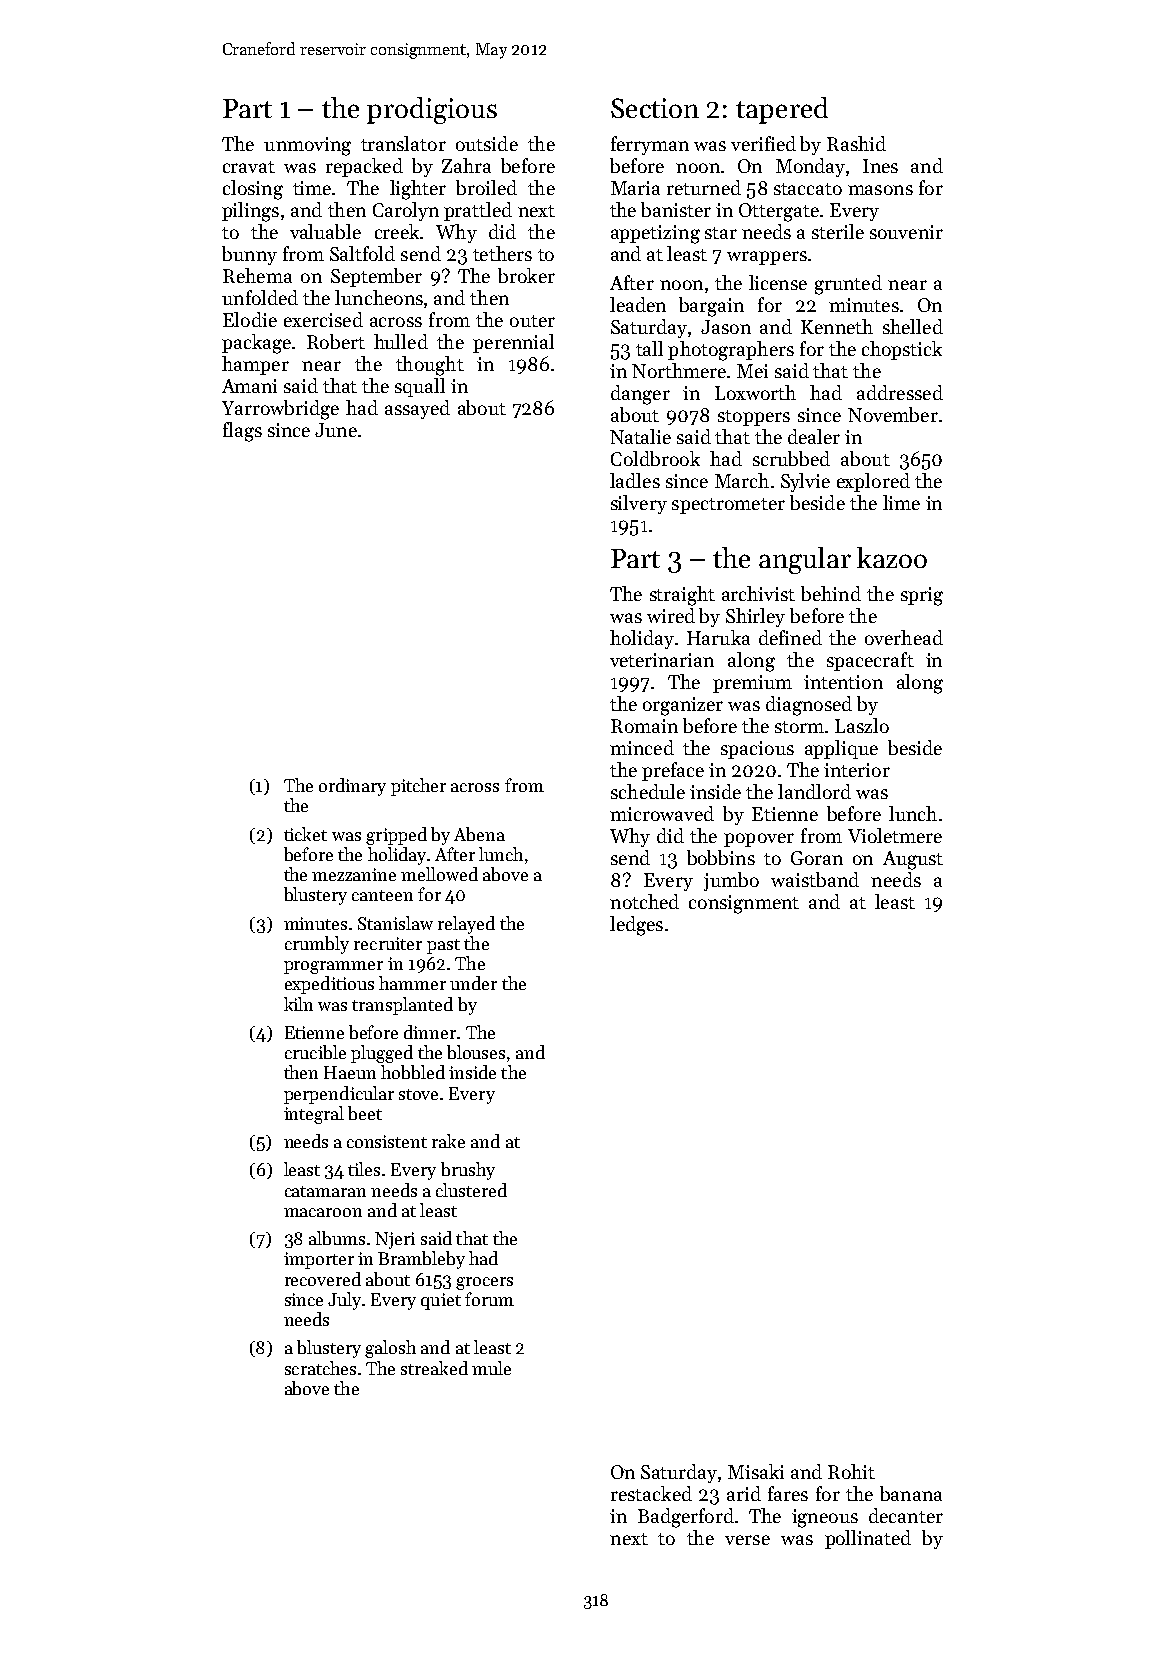  What do you see at coordinates (731, 881) in the image?
I see `jumbo` at bounding box center [731, 881].
